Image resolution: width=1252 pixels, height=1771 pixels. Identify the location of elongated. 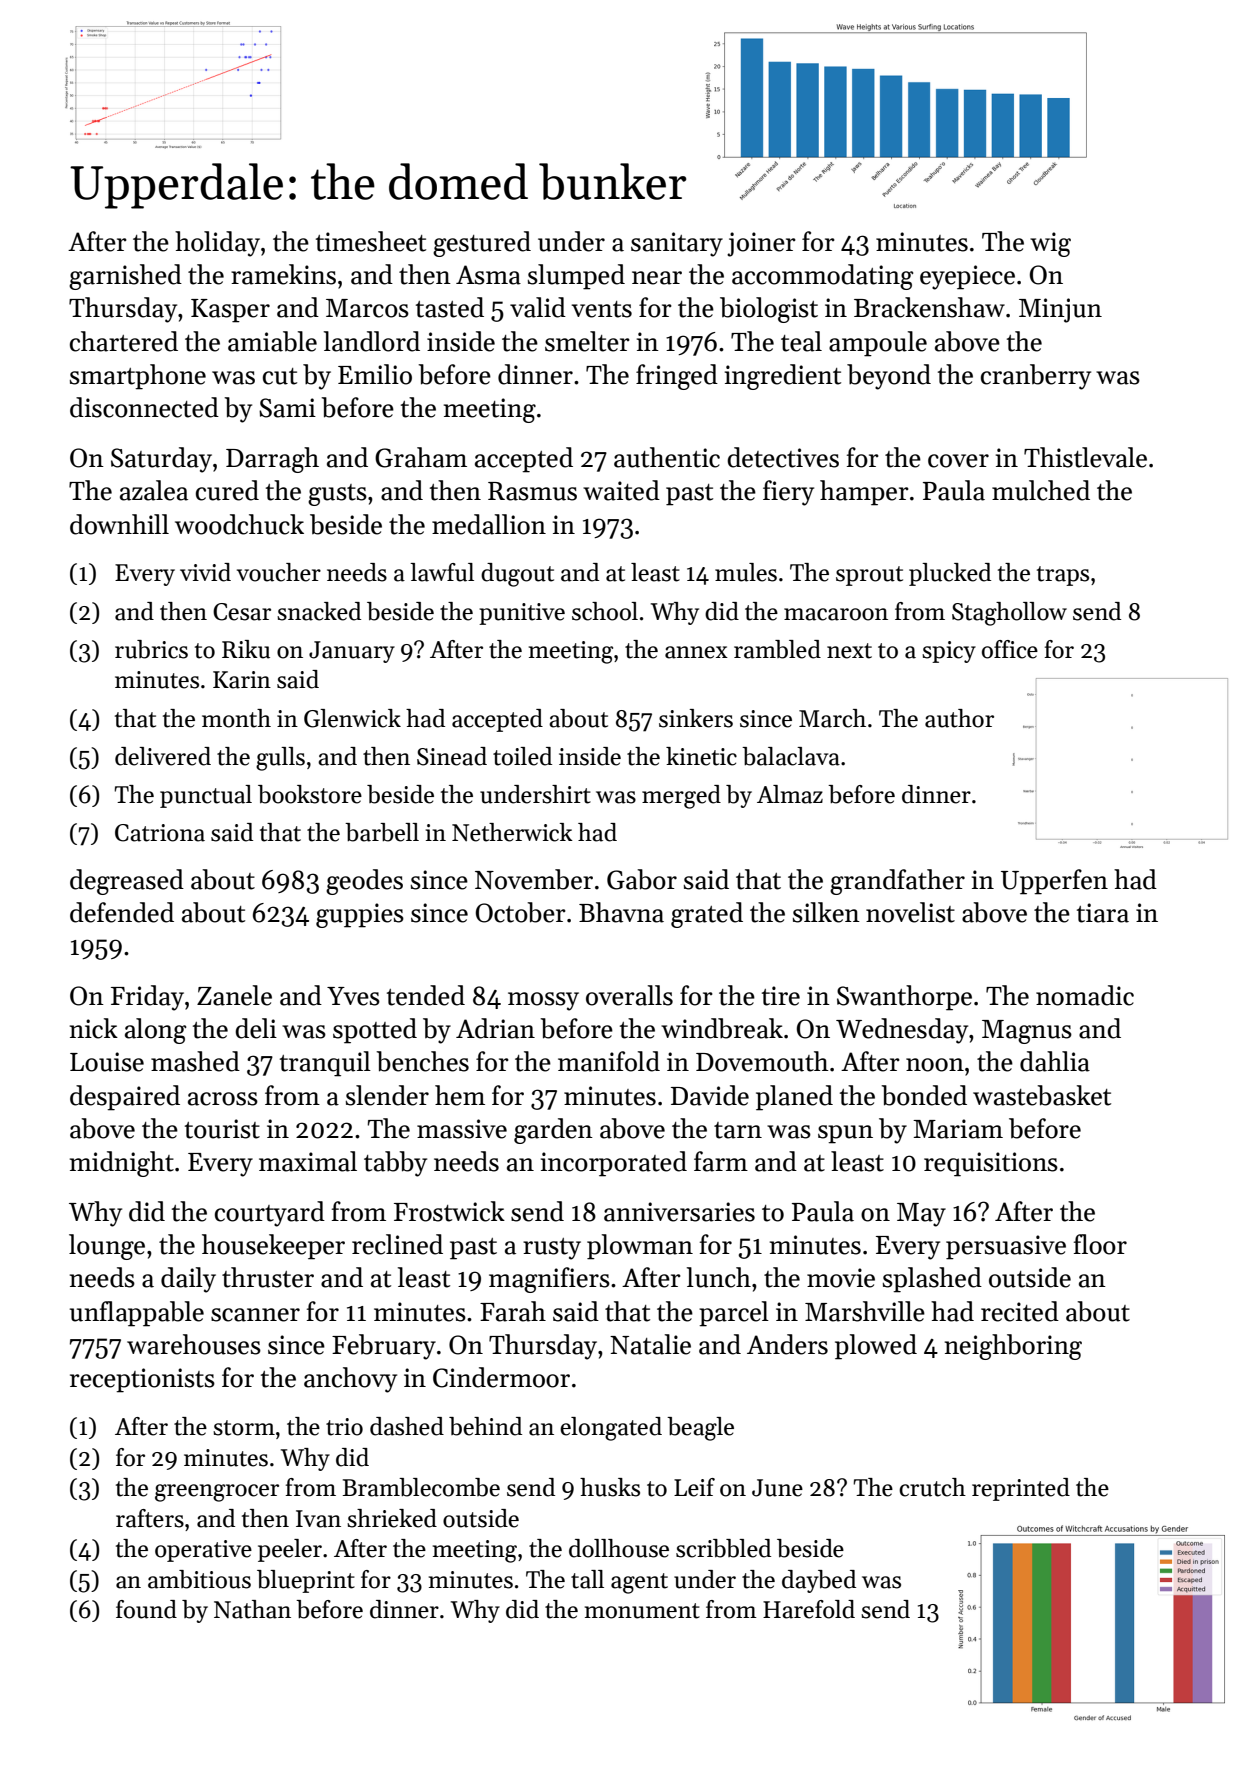
(611, 1429).
